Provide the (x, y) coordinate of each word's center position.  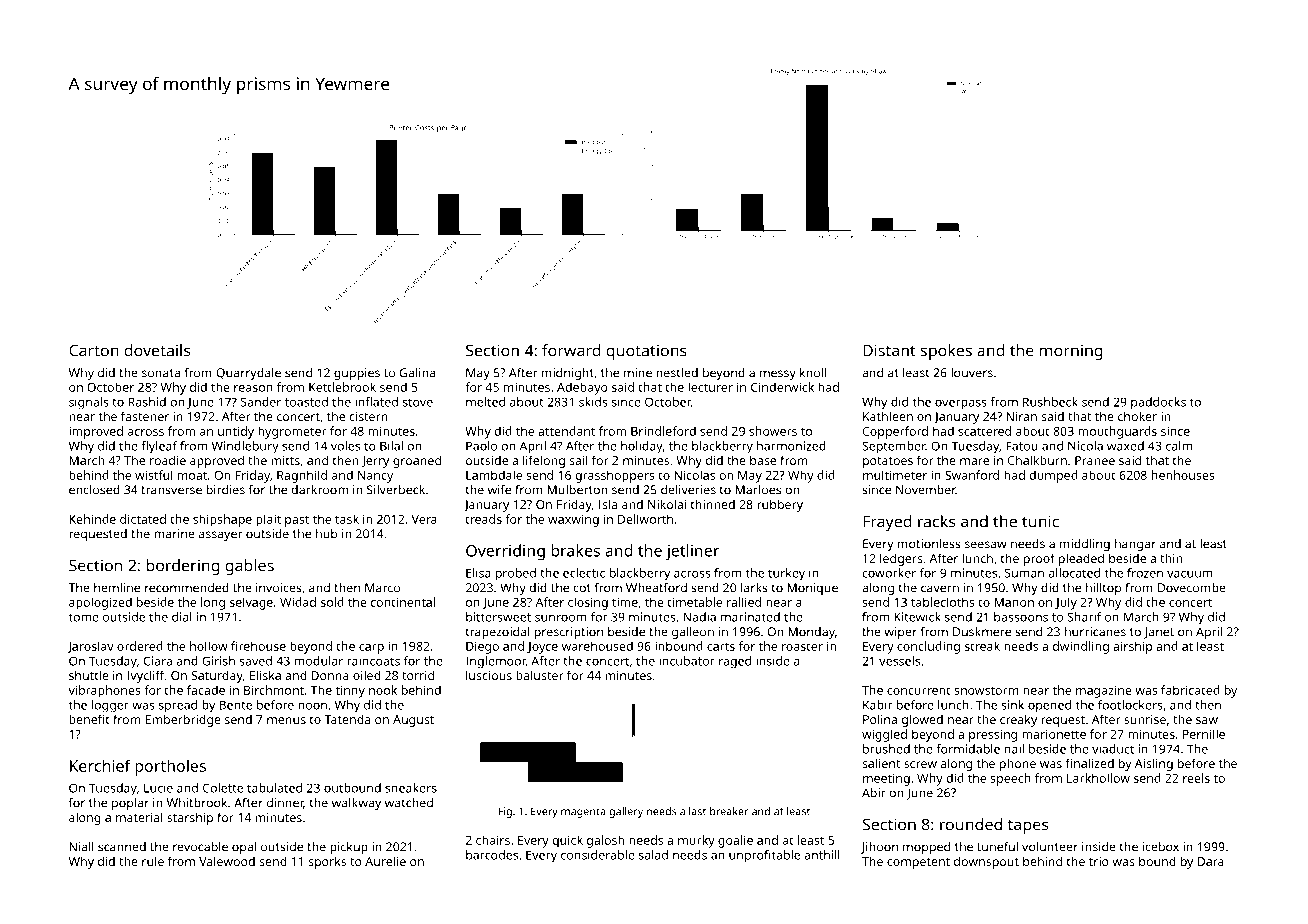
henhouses (1183, 475)
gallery (626, 812)
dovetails (157, 350)
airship (1132, 647)
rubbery (780, 505)
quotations (646, 352)
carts (721, 646)
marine (174, 534)
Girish (218, 661)
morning (1071, 352)
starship (190, 818)
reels (1196, 778)
